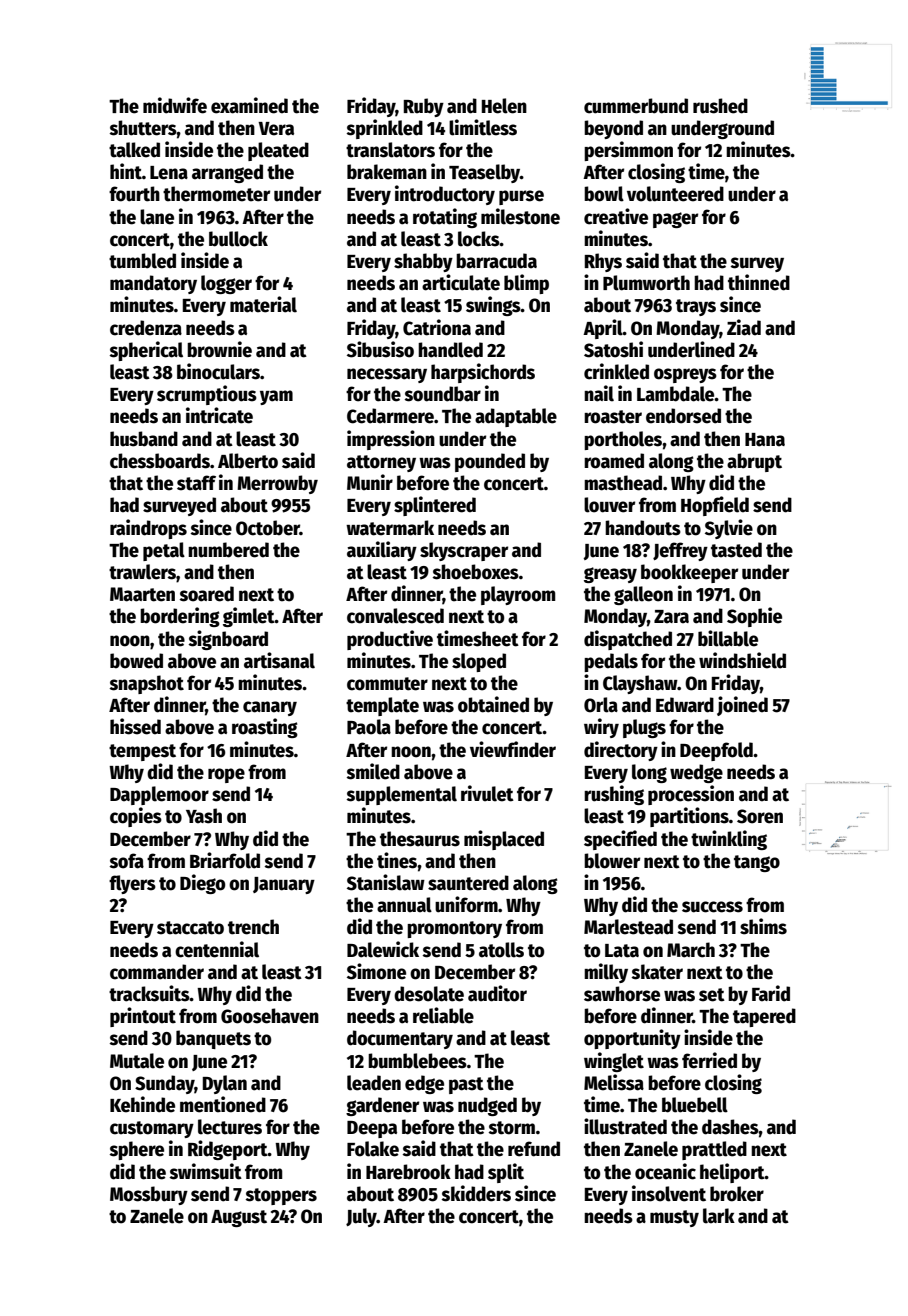 The width and height of the screenshot is (908, 1316). What do you see at coordinates (490, 462) in the screenshot?
I see `pounded` at bounding box center [490, 462].
